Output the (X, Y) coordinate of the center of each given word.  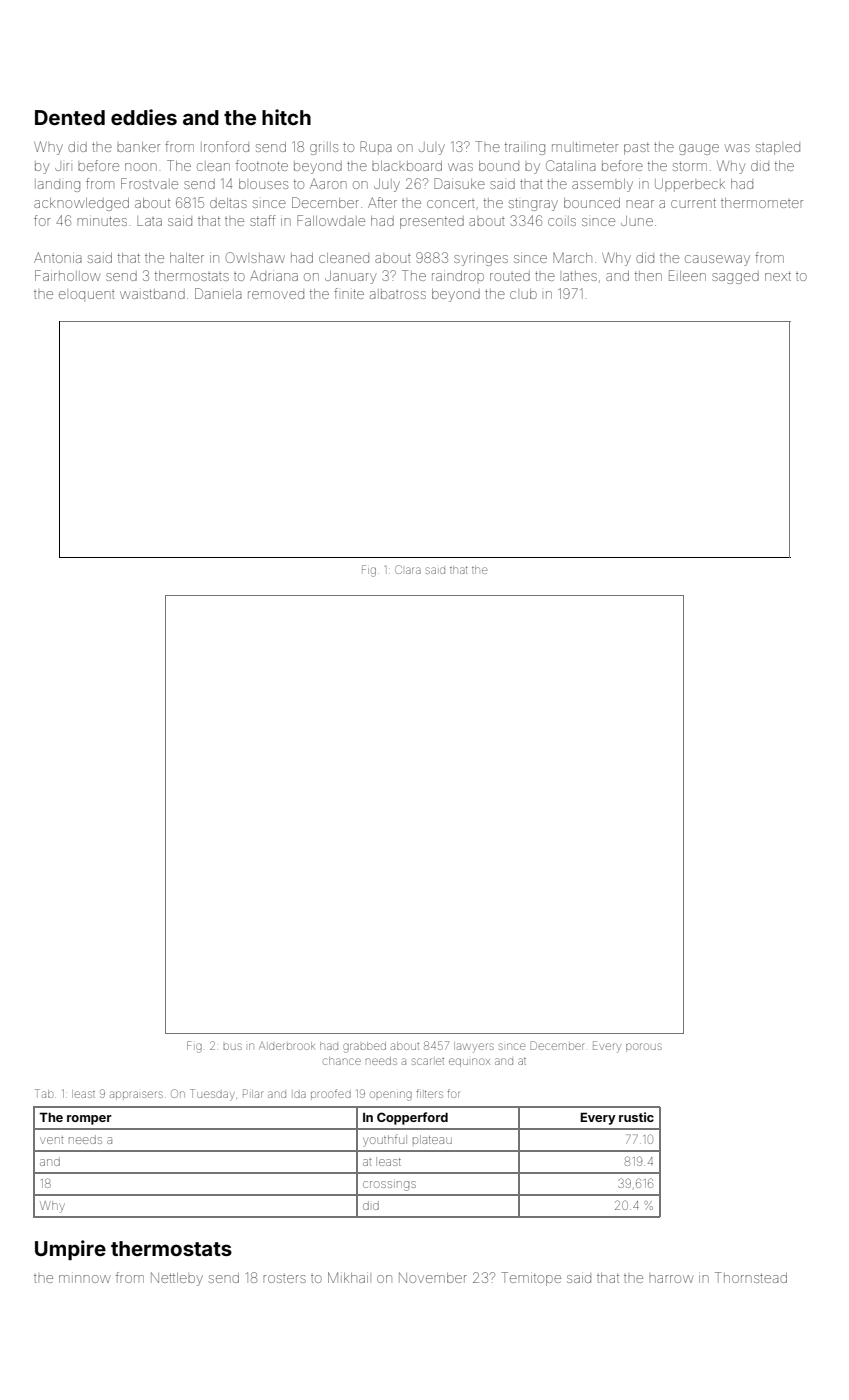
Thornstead (751, 1277)
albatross (398, 294)
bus (233, 1046)
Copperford (412, 1118)
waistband (152, 294)
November (433, 1277)
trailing (525, 149)
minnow (84, 1279)
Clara (408, 569)
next (778, 276)
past (636, 149)
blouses (263, 184)
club (523, 294)
